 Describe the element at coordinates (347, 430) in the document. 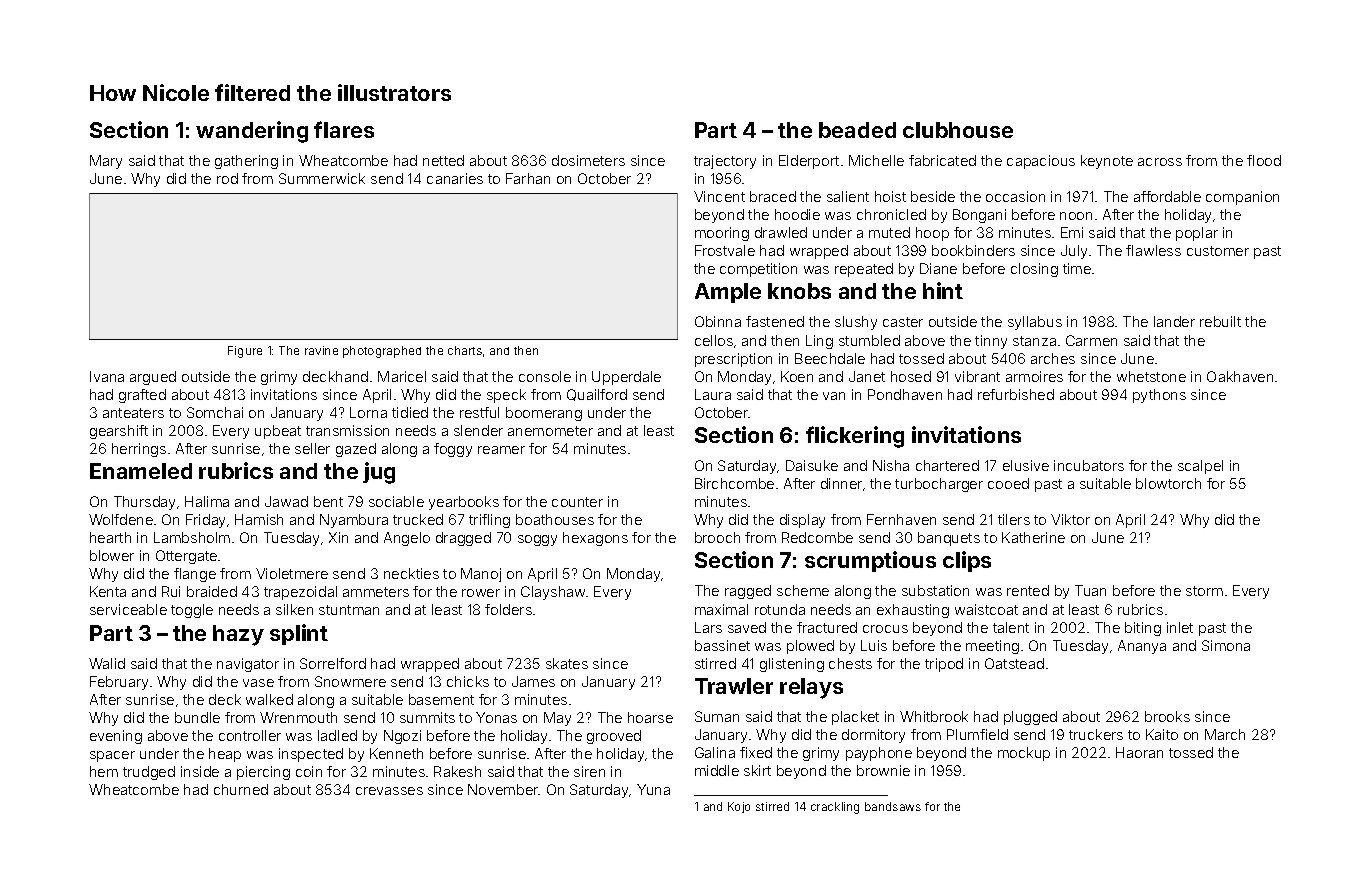

I see `transmission` at that location.
